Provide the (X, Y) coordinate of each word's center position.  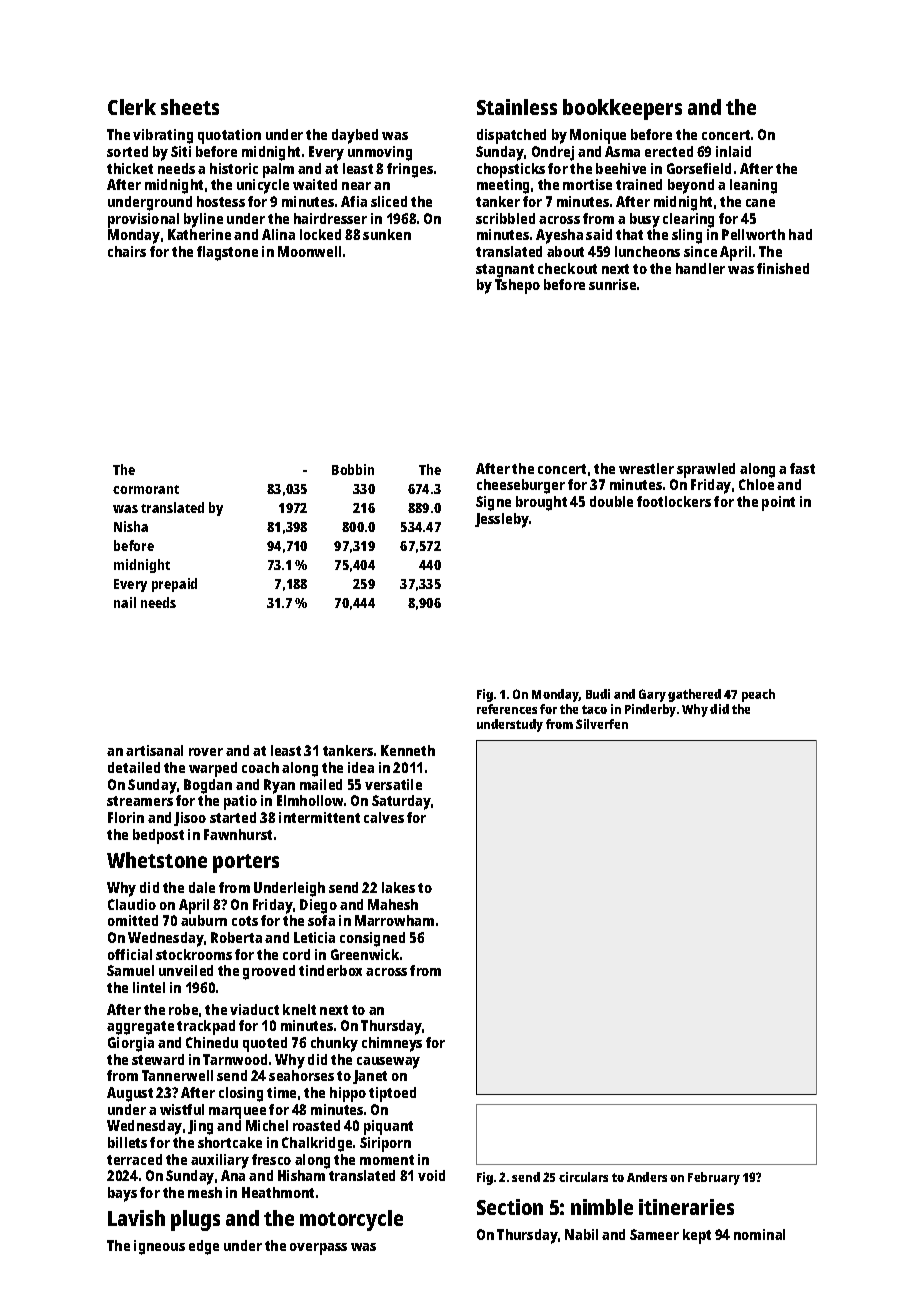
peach (758, 695)
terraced (134, 1159)
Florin (126, 817)
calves (384, 817)
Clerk (132, 107)
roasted (316, 1125)
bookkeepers (622, 109)
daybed (355, 136)
